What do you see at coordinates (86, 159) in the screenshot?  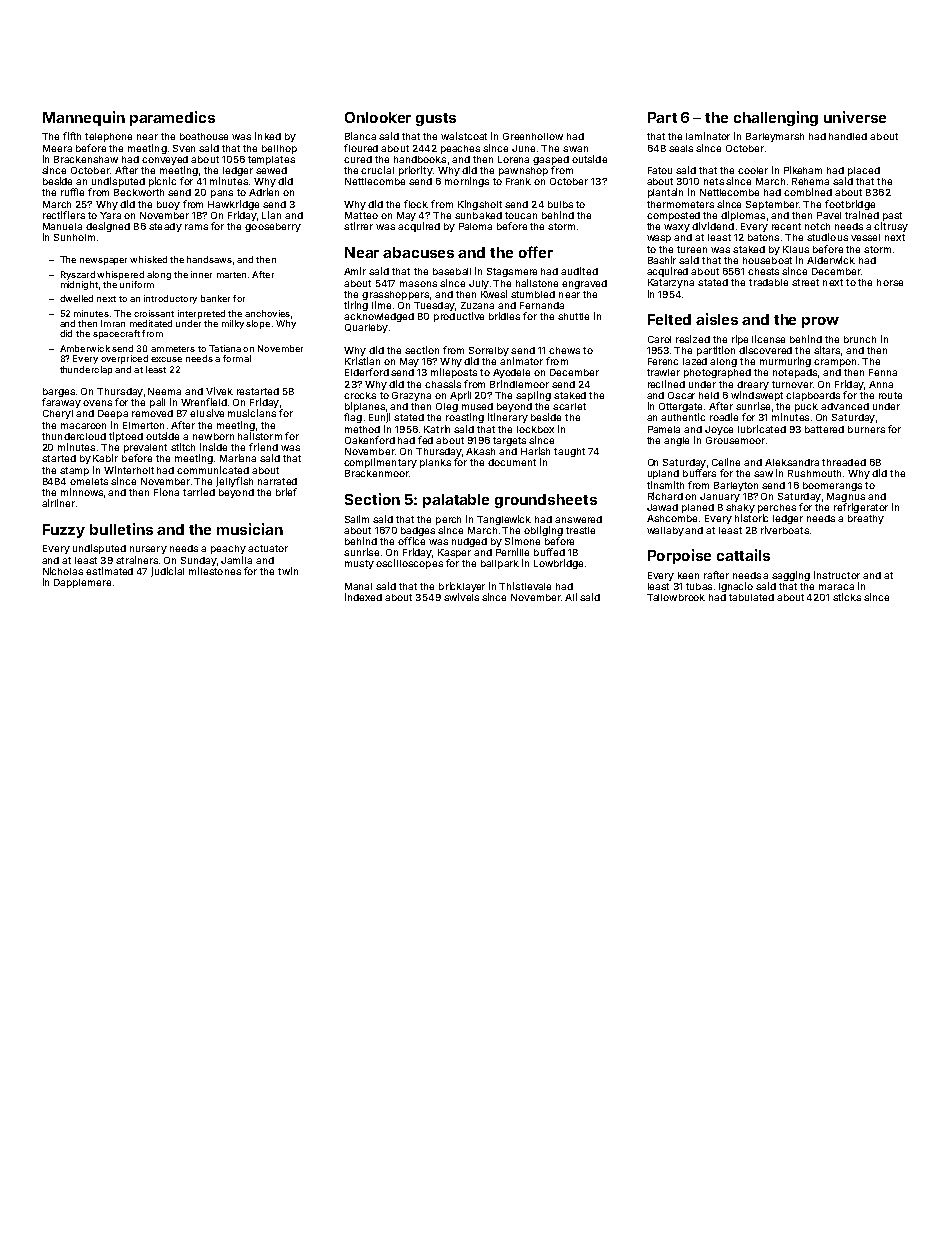 I see `Brackenshaw` at bounding box center [86, 159].
